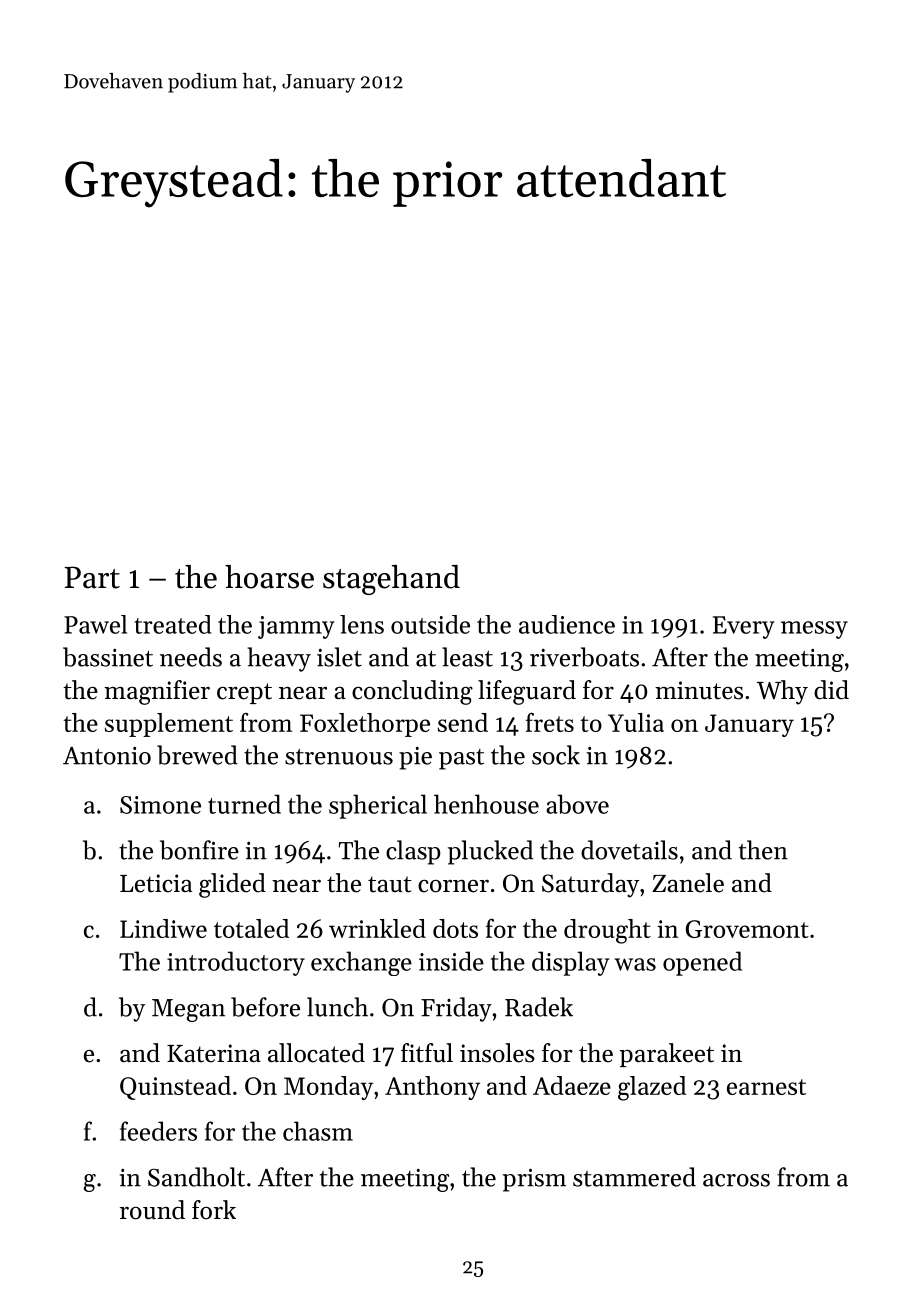 This screenshot has height=1311, width=924. What do you see at coordinates (652, 1088) in the screenshot?
I see `glazed` at bounding box center [652, 1088].
